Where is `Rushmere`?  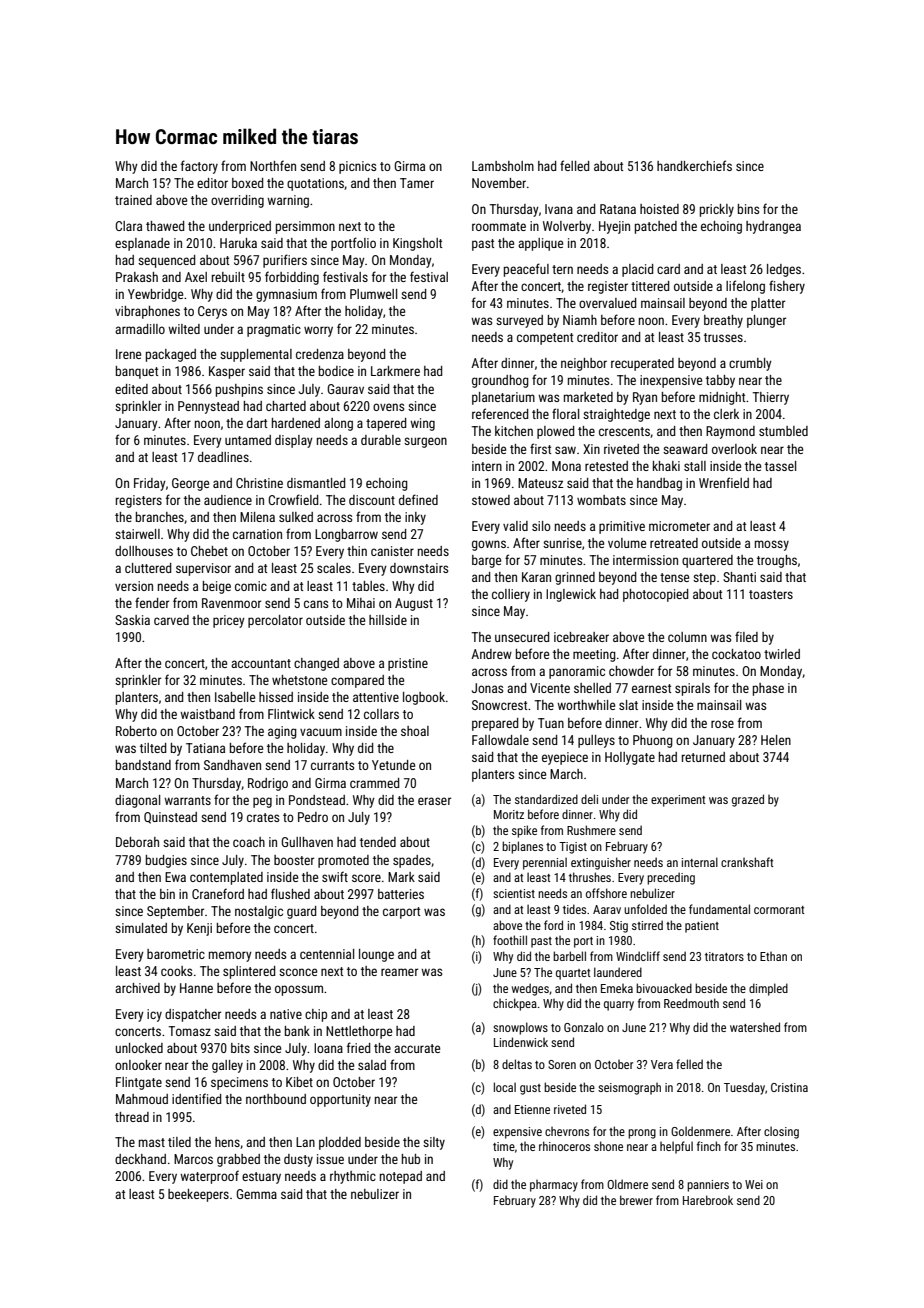 Rushmere is located at coordinates (591, 830).
